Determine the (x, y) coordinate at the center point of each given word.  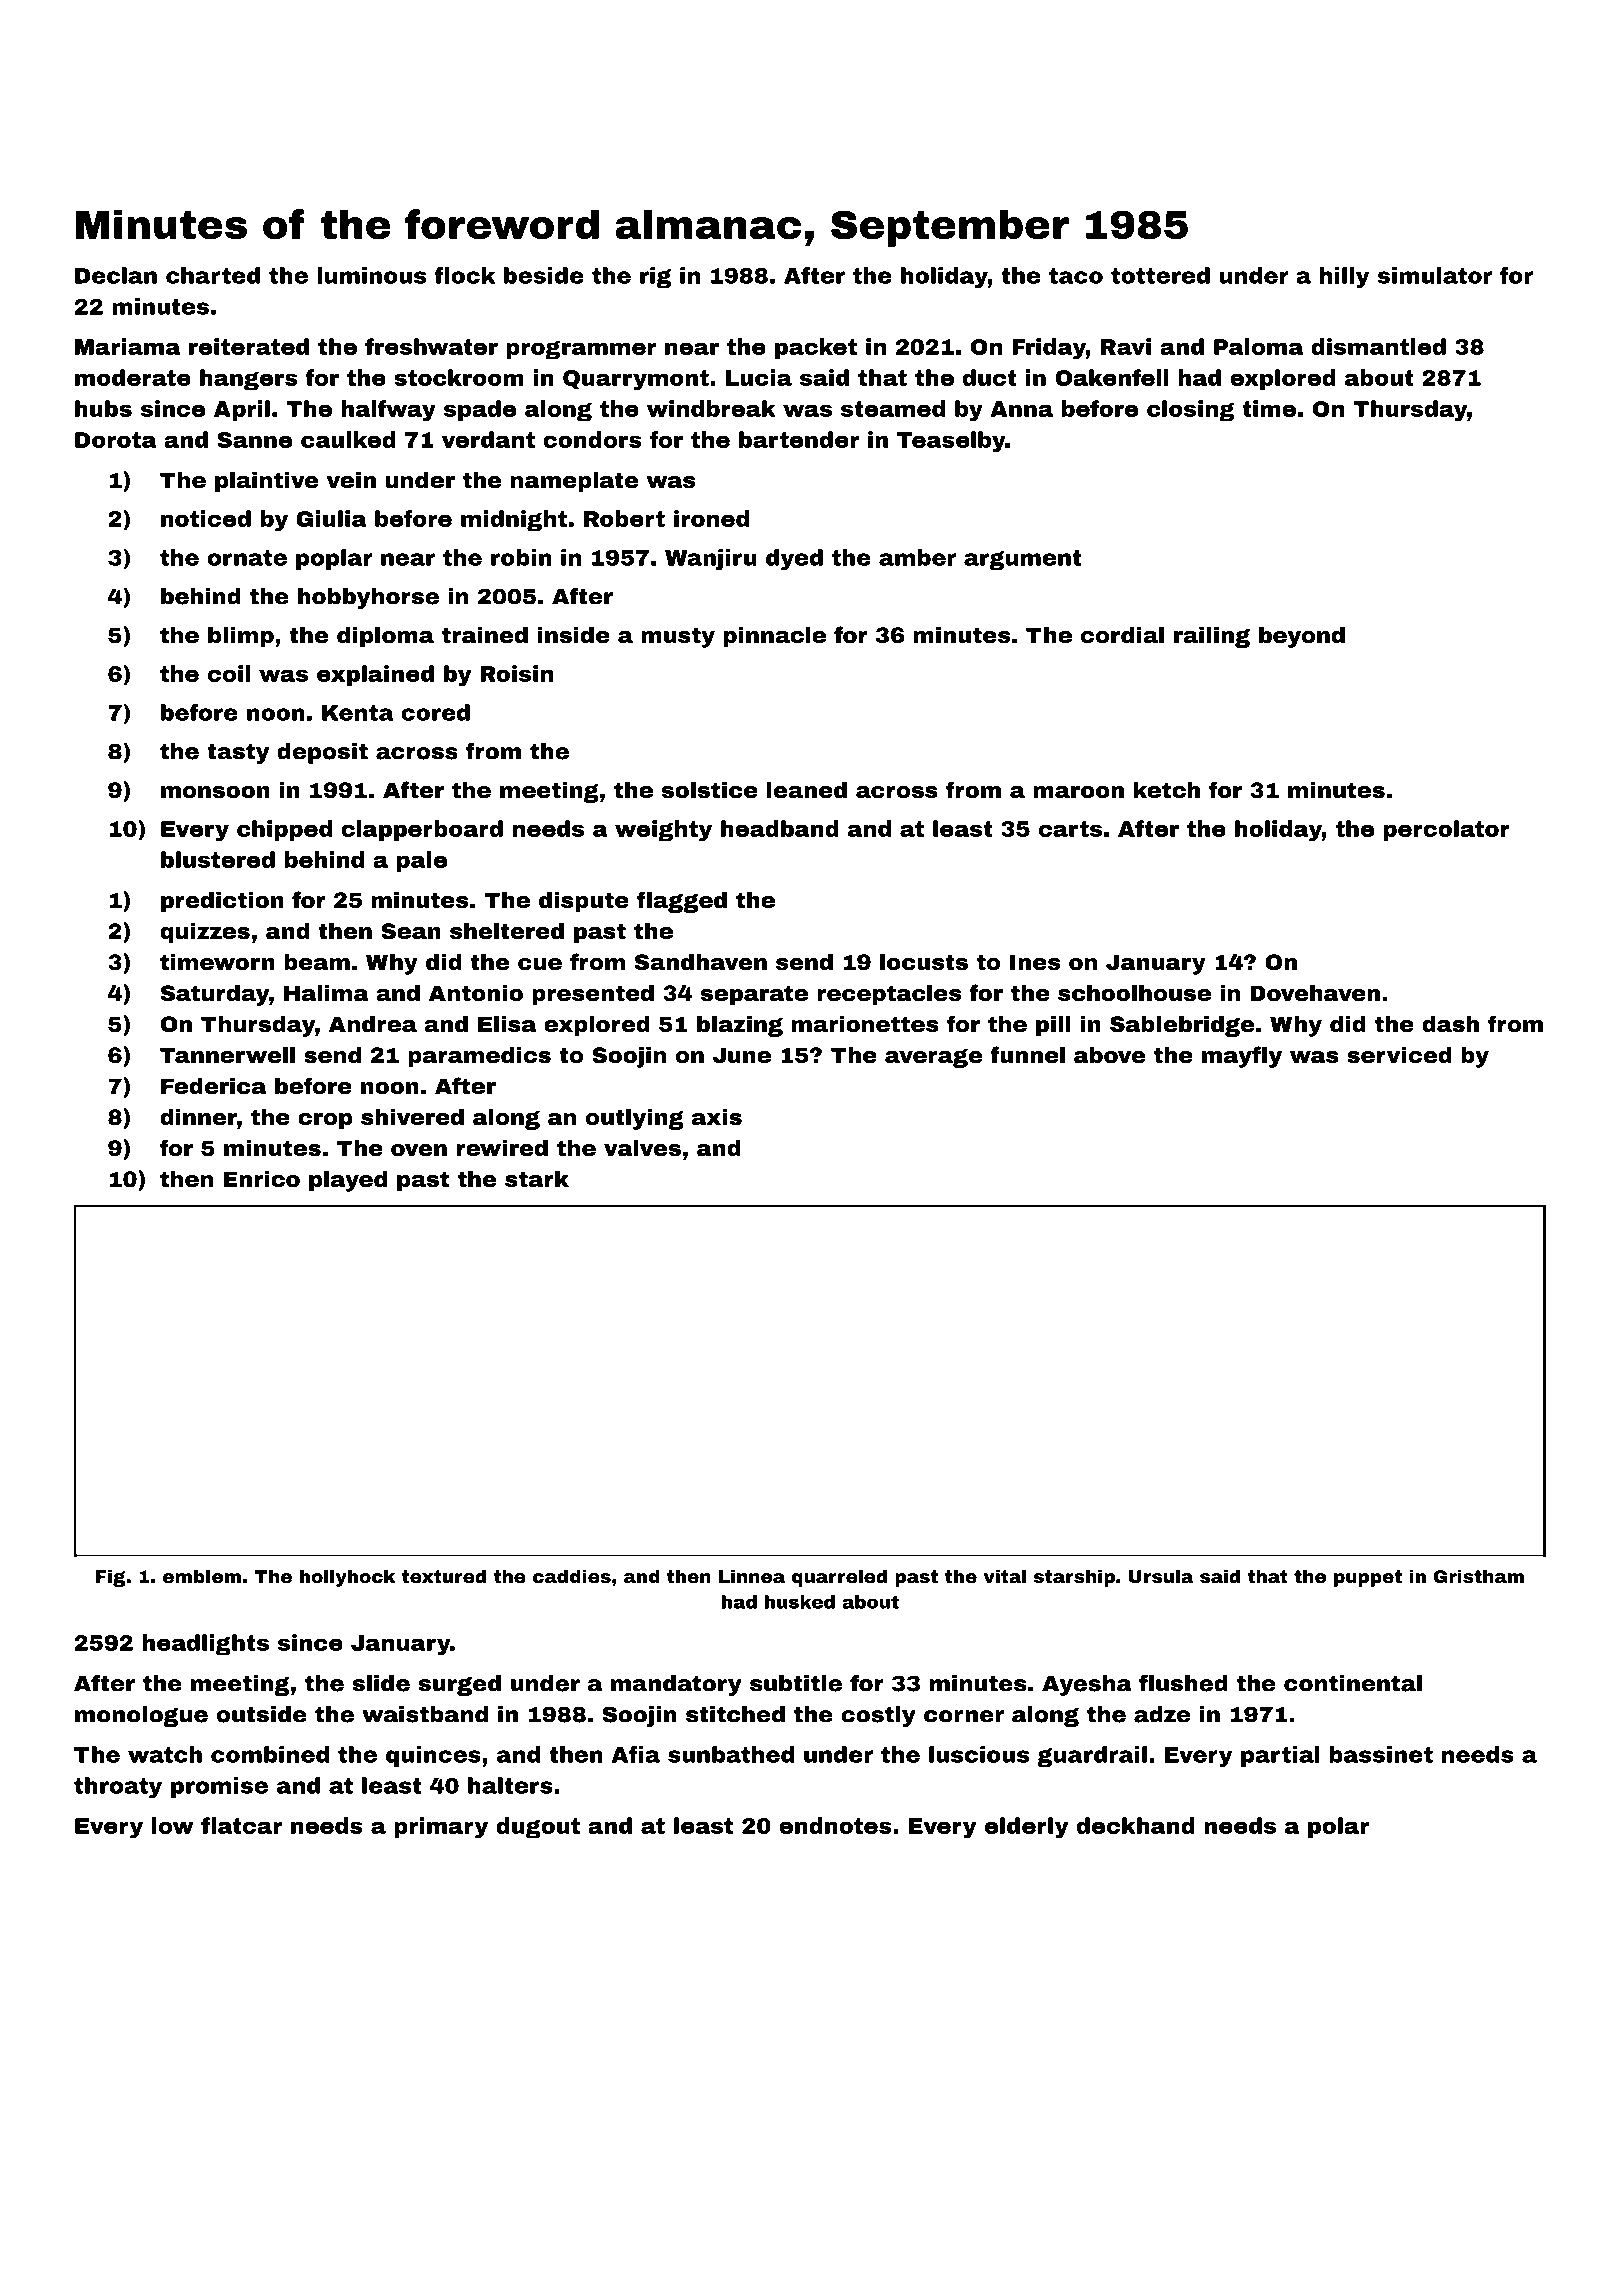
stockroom (459, 377)
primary (441, 1828)
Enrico (261, 1178)
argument (1023, 560)
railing (1212, 637)
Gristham (1479, 1576)
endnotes (835, 1825)
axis (717, 1117)
